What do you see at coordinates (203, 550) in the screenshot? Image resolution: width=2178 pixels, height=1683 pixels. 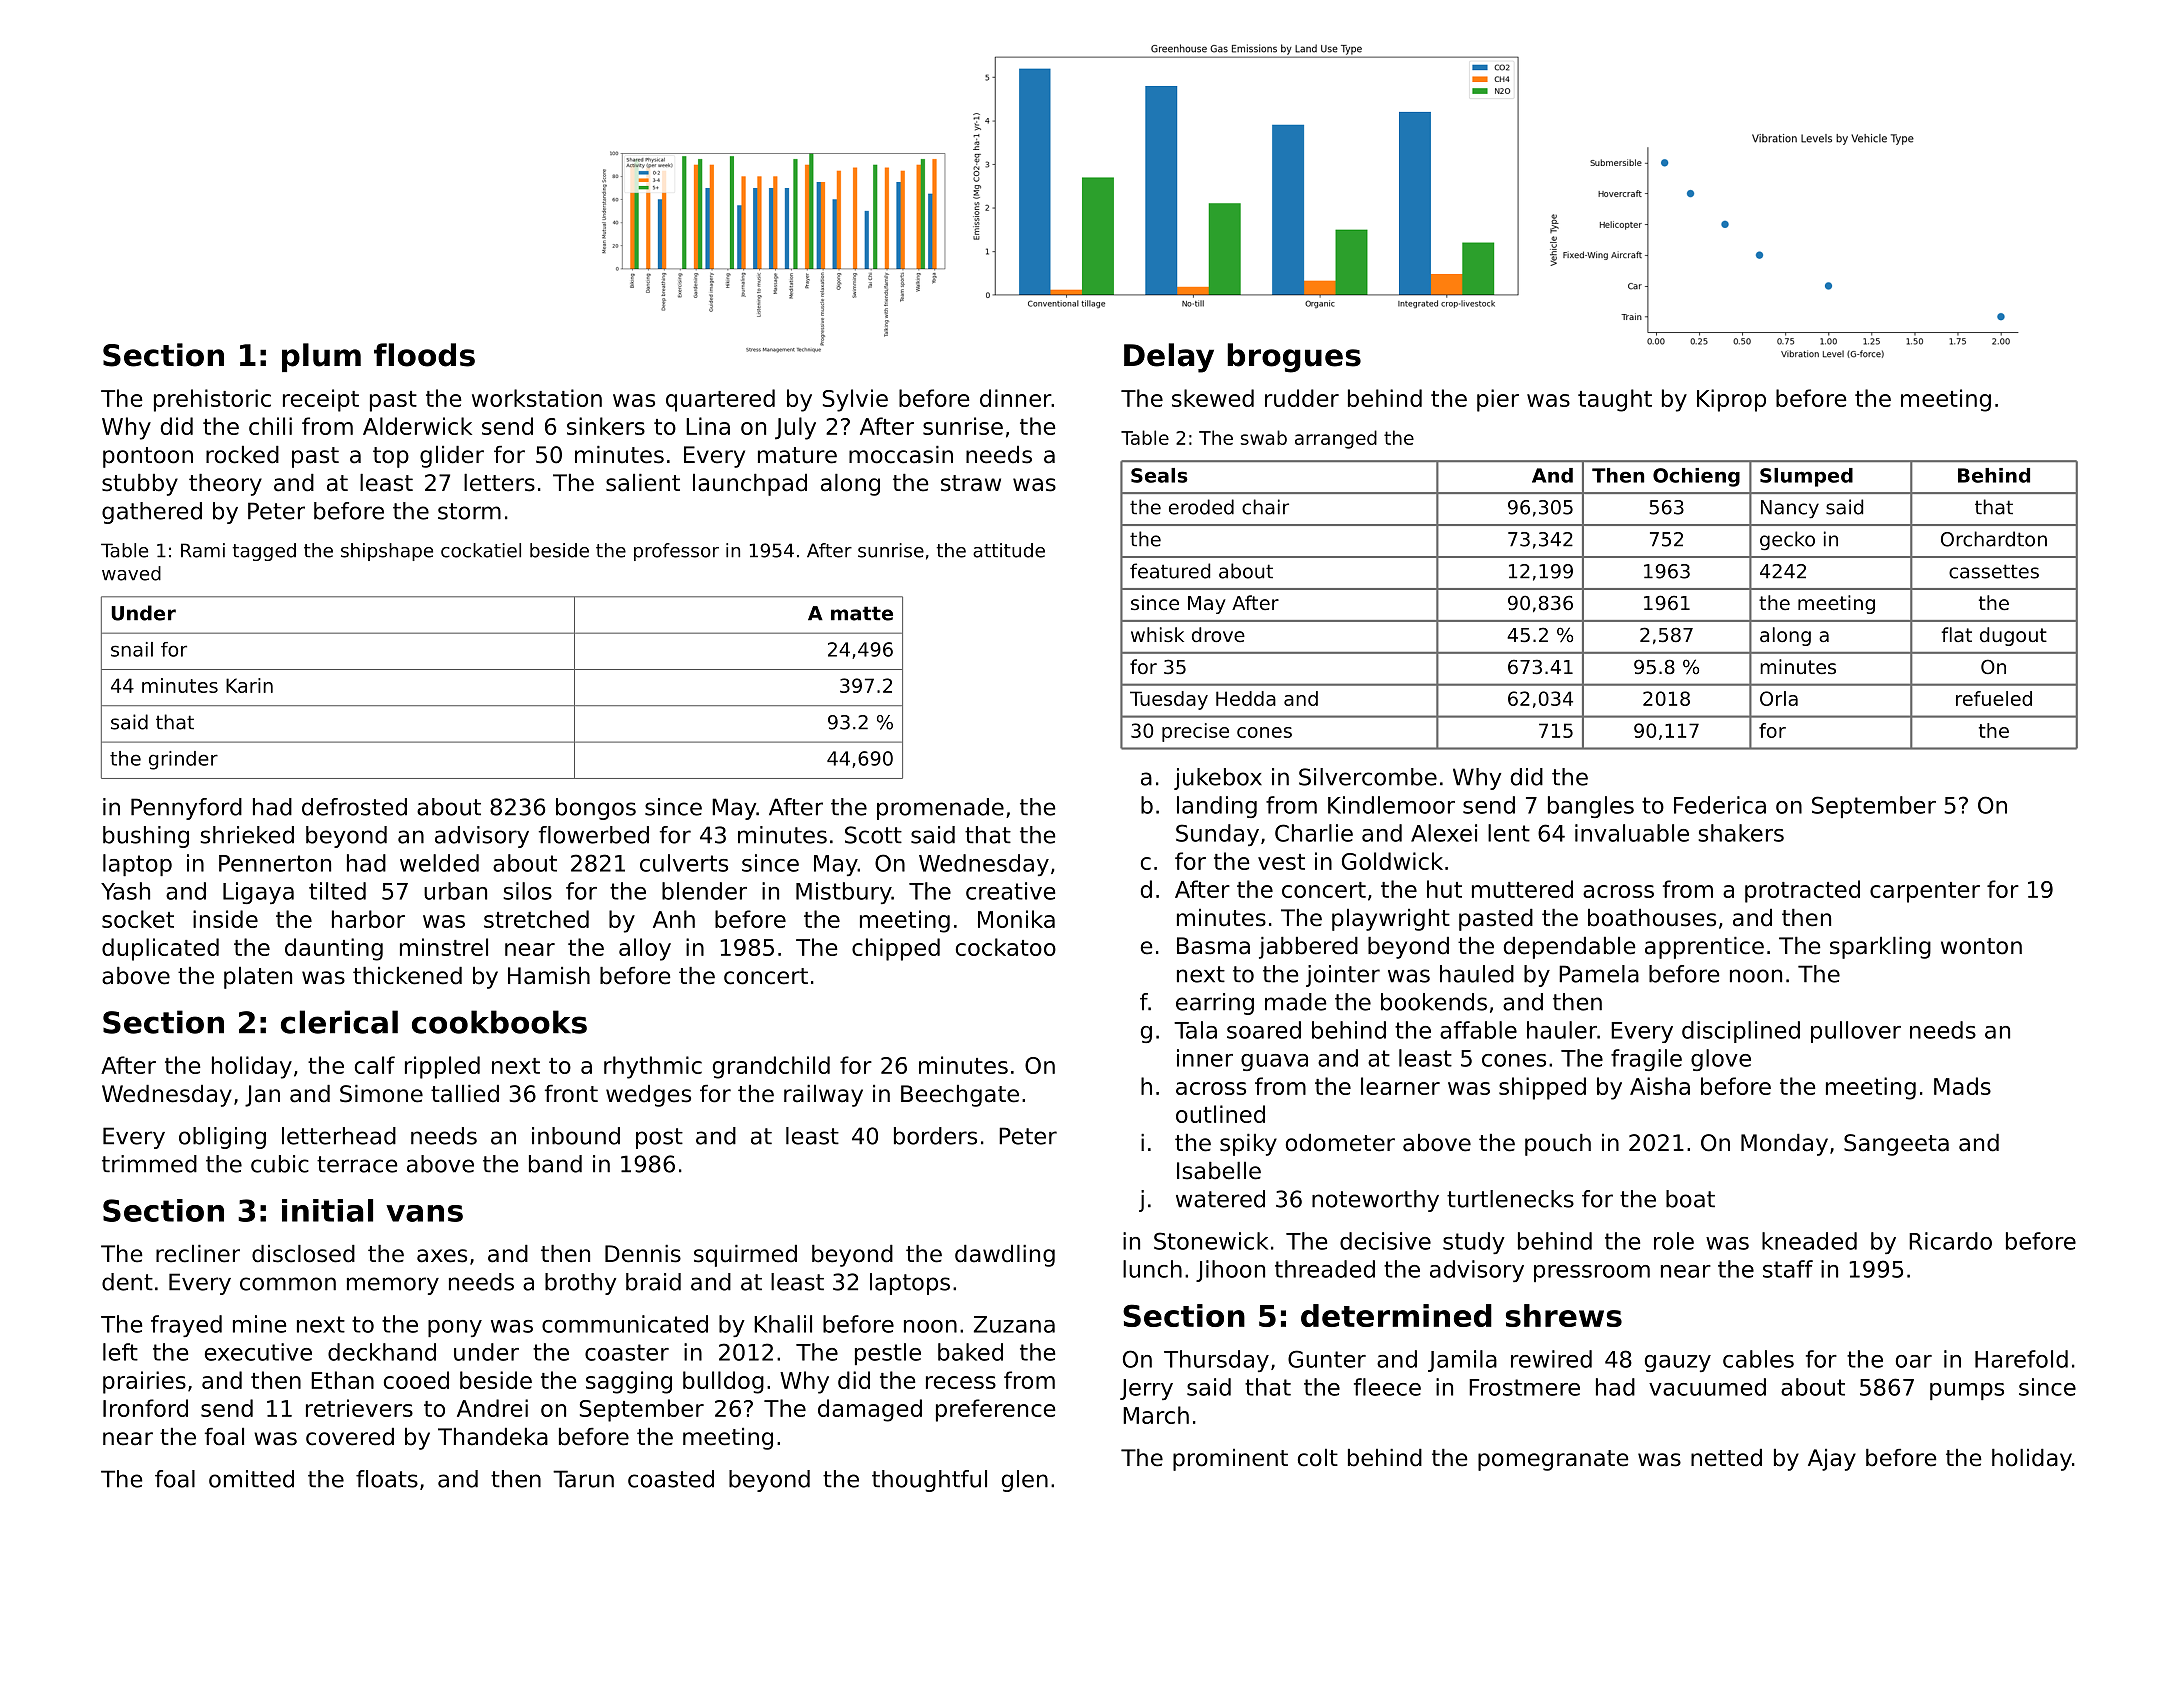 I see `Rami` at bounding box center [203, 550].
